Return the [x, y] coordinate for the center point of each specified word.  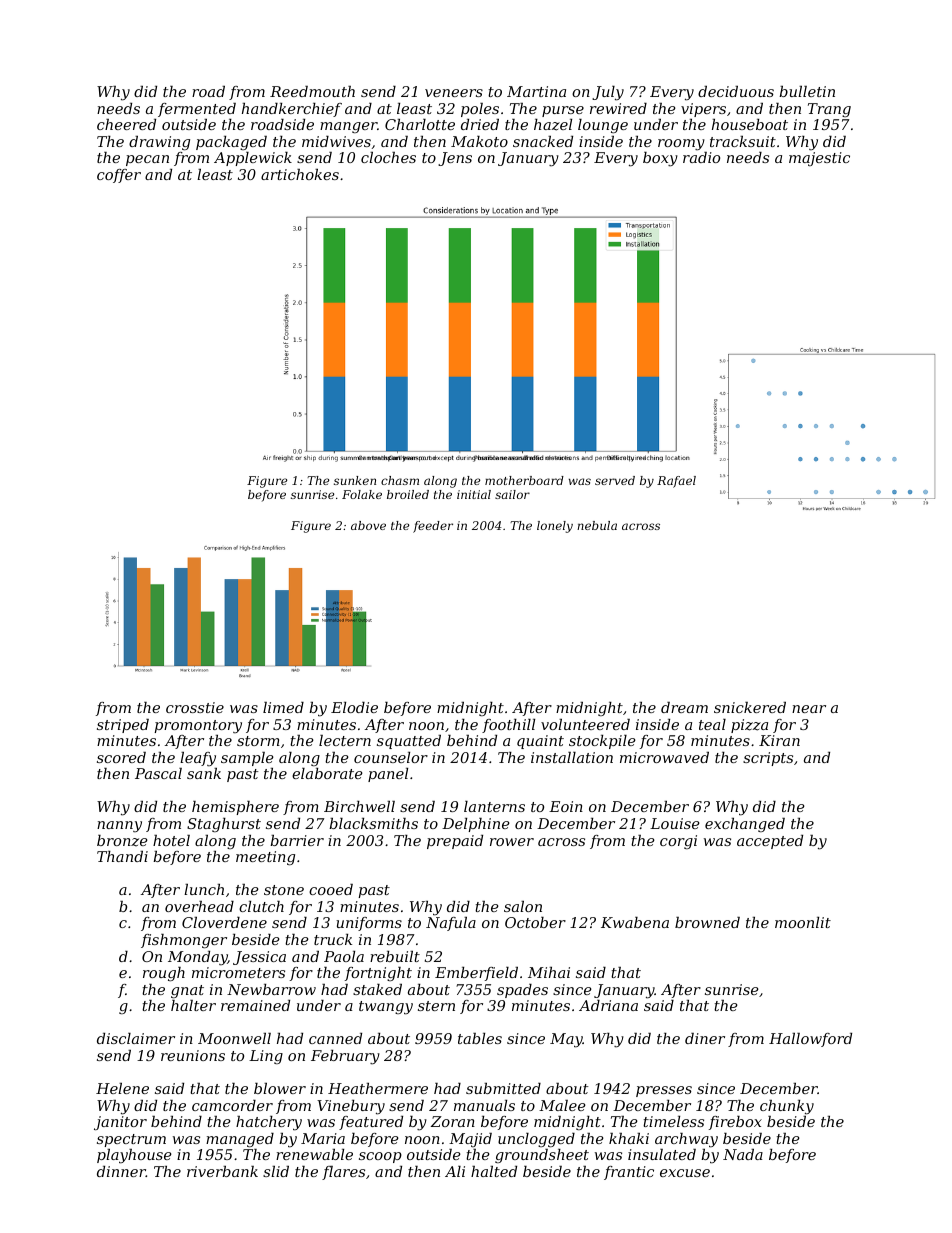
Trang [829, 110]
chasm [400, 480]
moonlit [803, 922]
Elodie [354, 707]
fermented [197, 110]
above [368, 525]
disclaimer [136, 1038]
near [809, 709]
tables [480, 1038]
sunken [355, 480]
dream [684, 707]
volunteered [585, 724]
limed [283, 707]
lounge [603, 126]
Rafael [676, 482]
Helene [122, 1088]
